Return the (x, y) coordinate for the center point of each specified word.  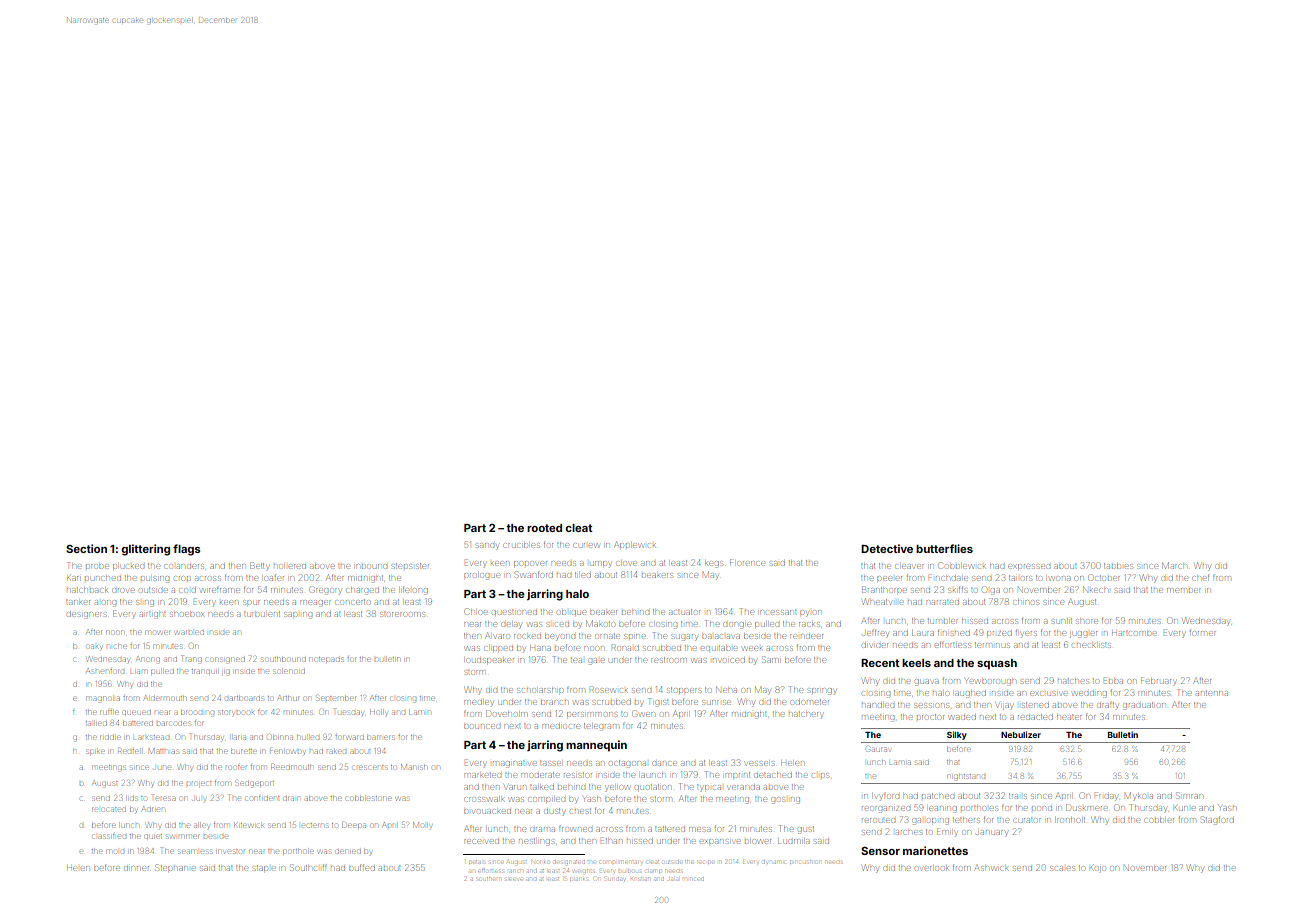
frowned (575, 829)
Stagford (1217, 820)
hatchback (87, 590)
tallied (96, 723)
